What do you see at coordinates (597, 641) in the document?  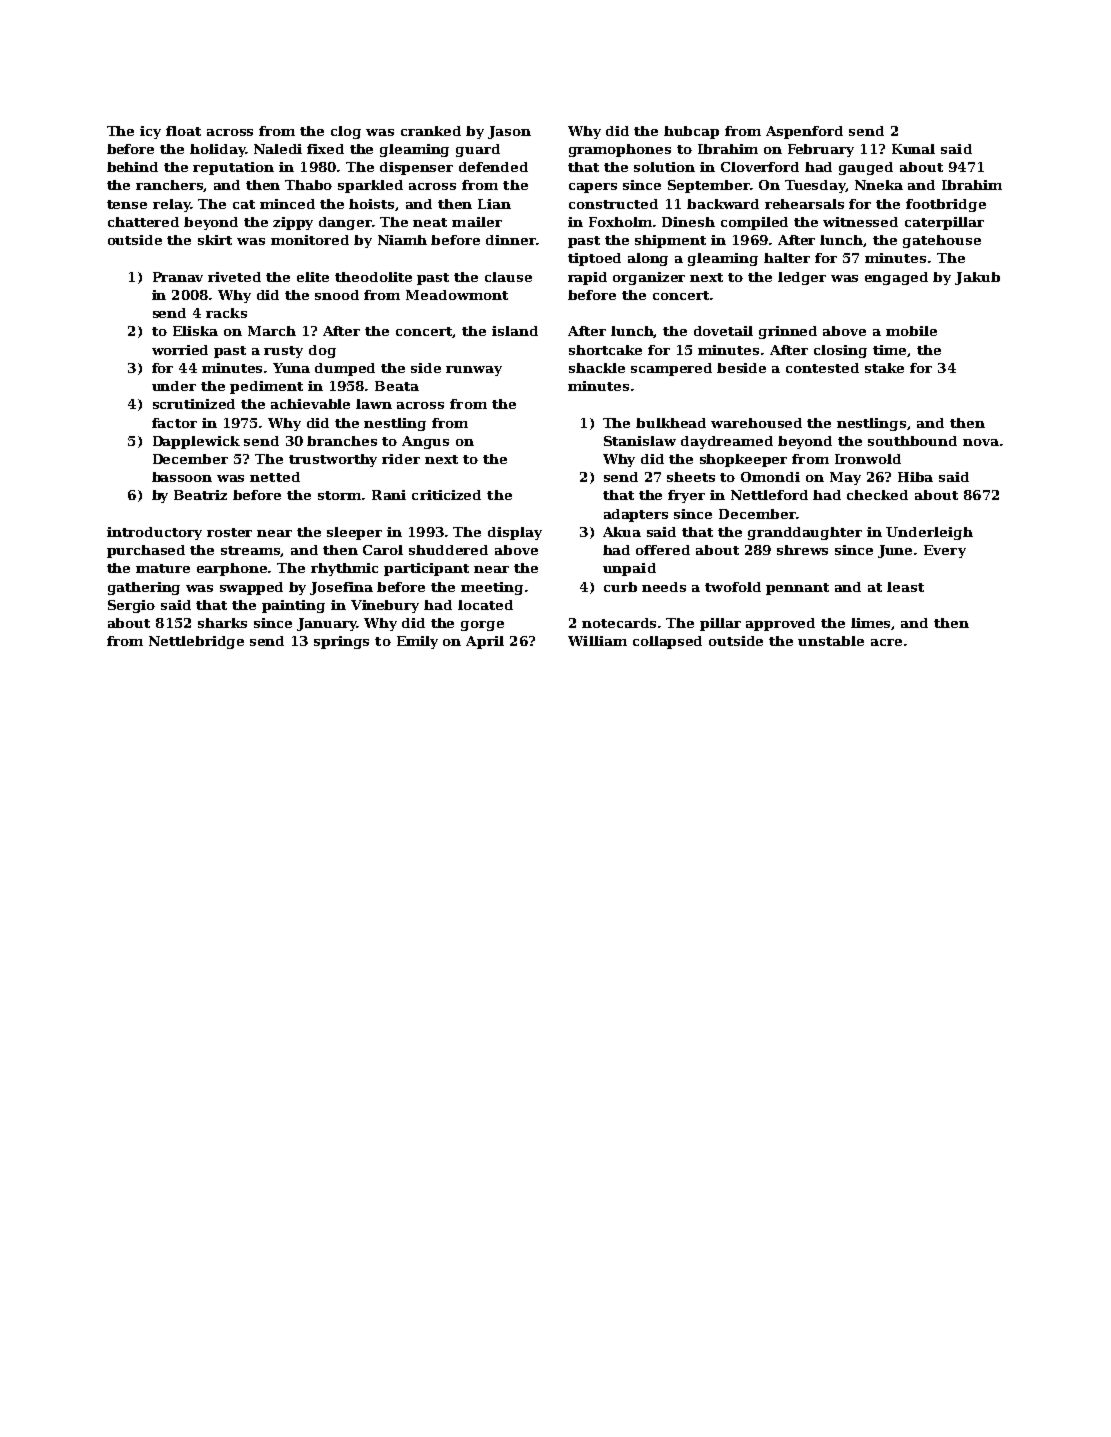 I see `William` at bounding box center [597, 641].
